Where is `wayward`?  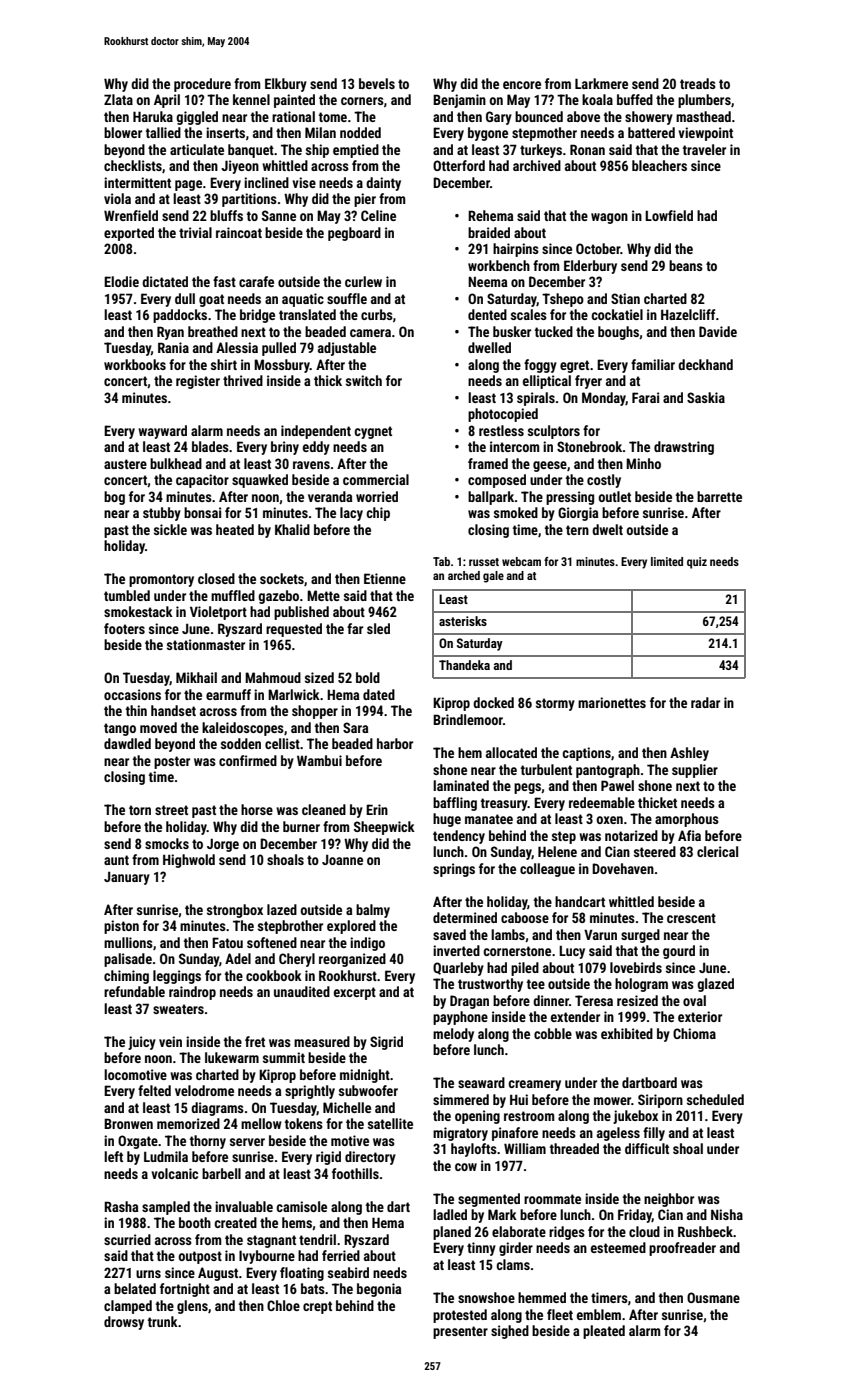
wayward is located at coordinates (162, 432).
